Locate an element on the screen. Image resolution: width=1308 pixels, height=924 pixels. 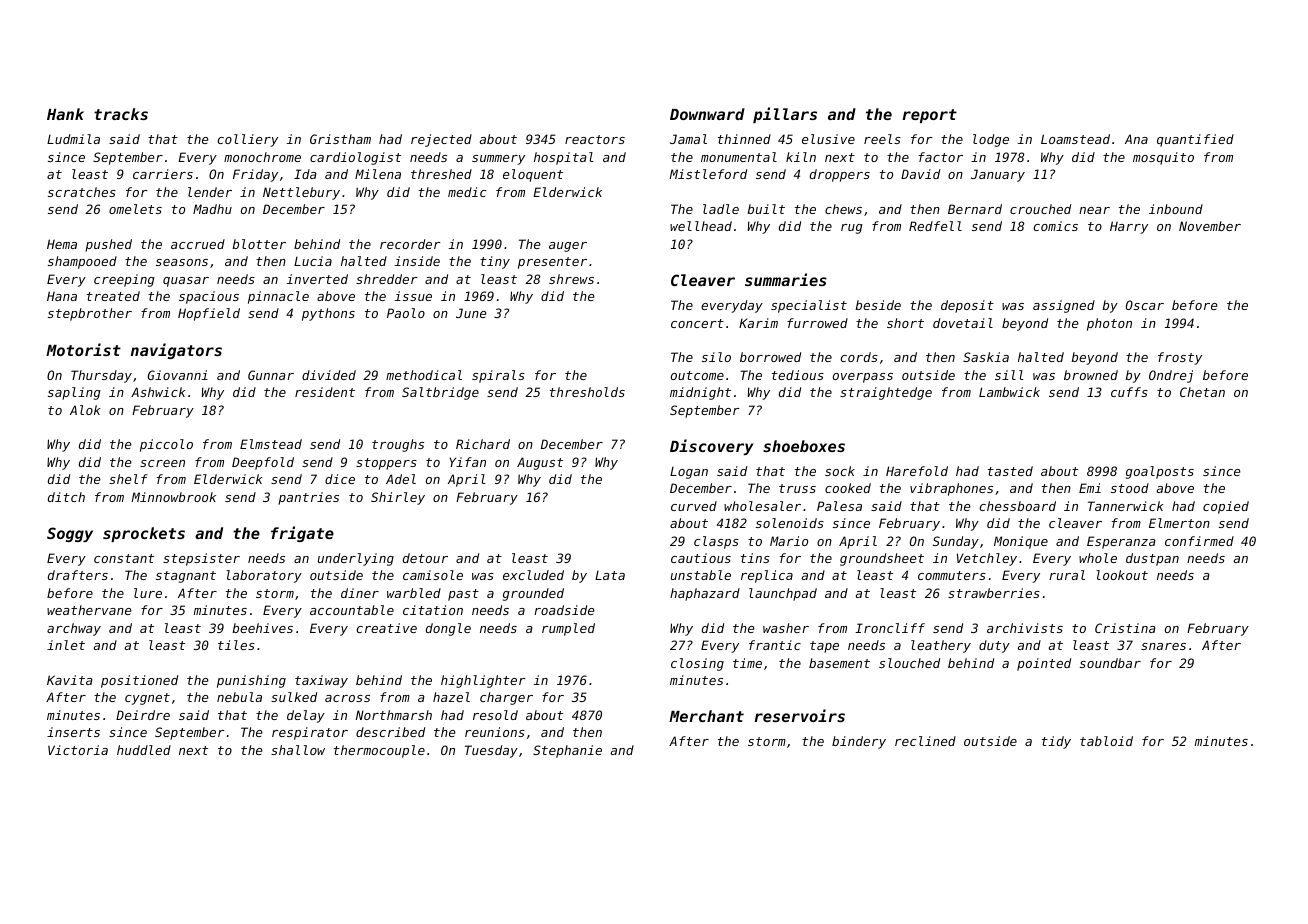
Redfell is located at coordinates (935, 226).
